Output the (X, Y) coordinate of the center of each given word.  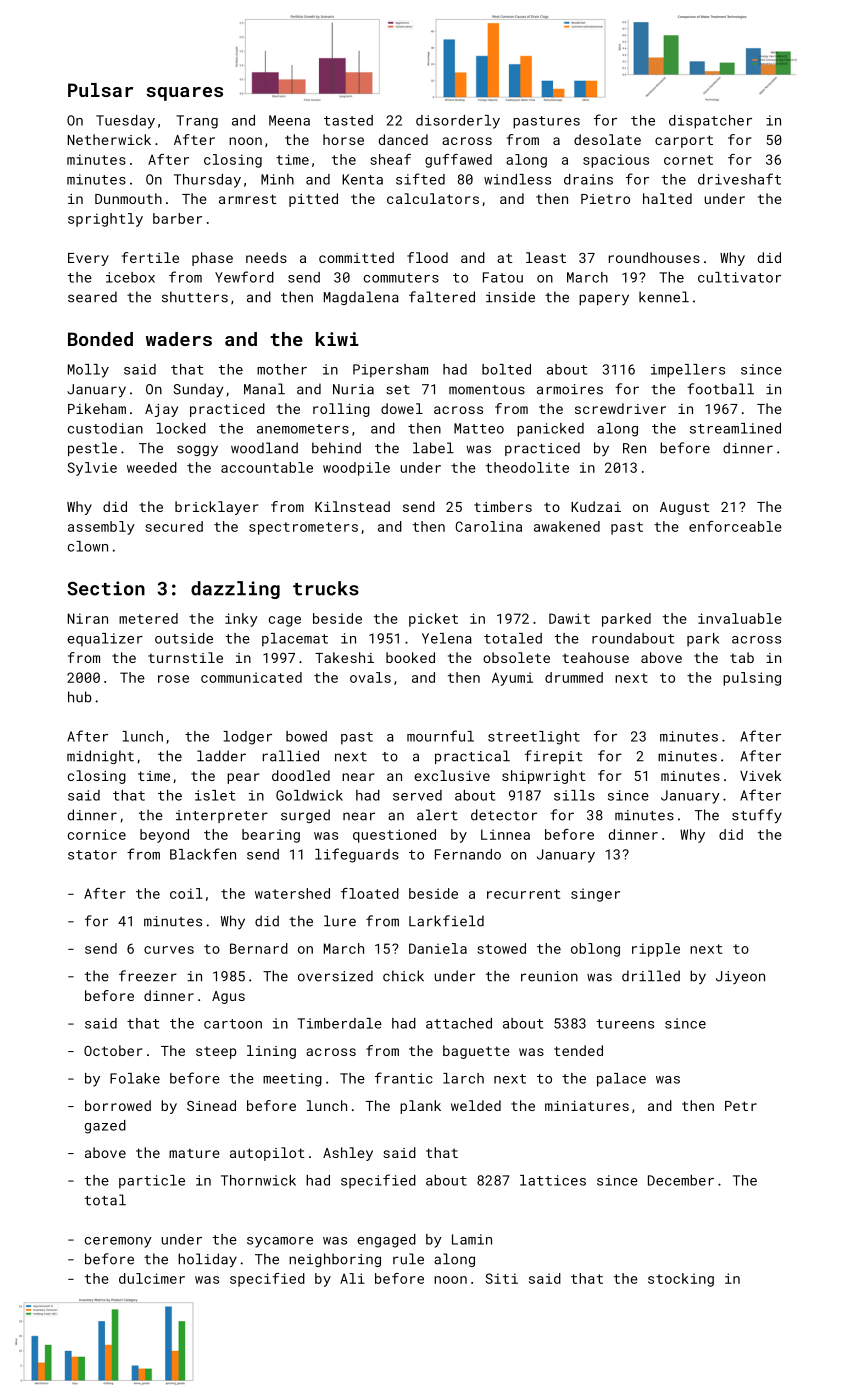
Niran (88, 618)
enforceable (735, 526)
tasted (348, 120)
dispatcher (710, 122)
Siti (501, 1278)
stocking (681, 1280)
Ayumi (512, 679)
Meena (289, 120)
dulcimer (152, 1278)
